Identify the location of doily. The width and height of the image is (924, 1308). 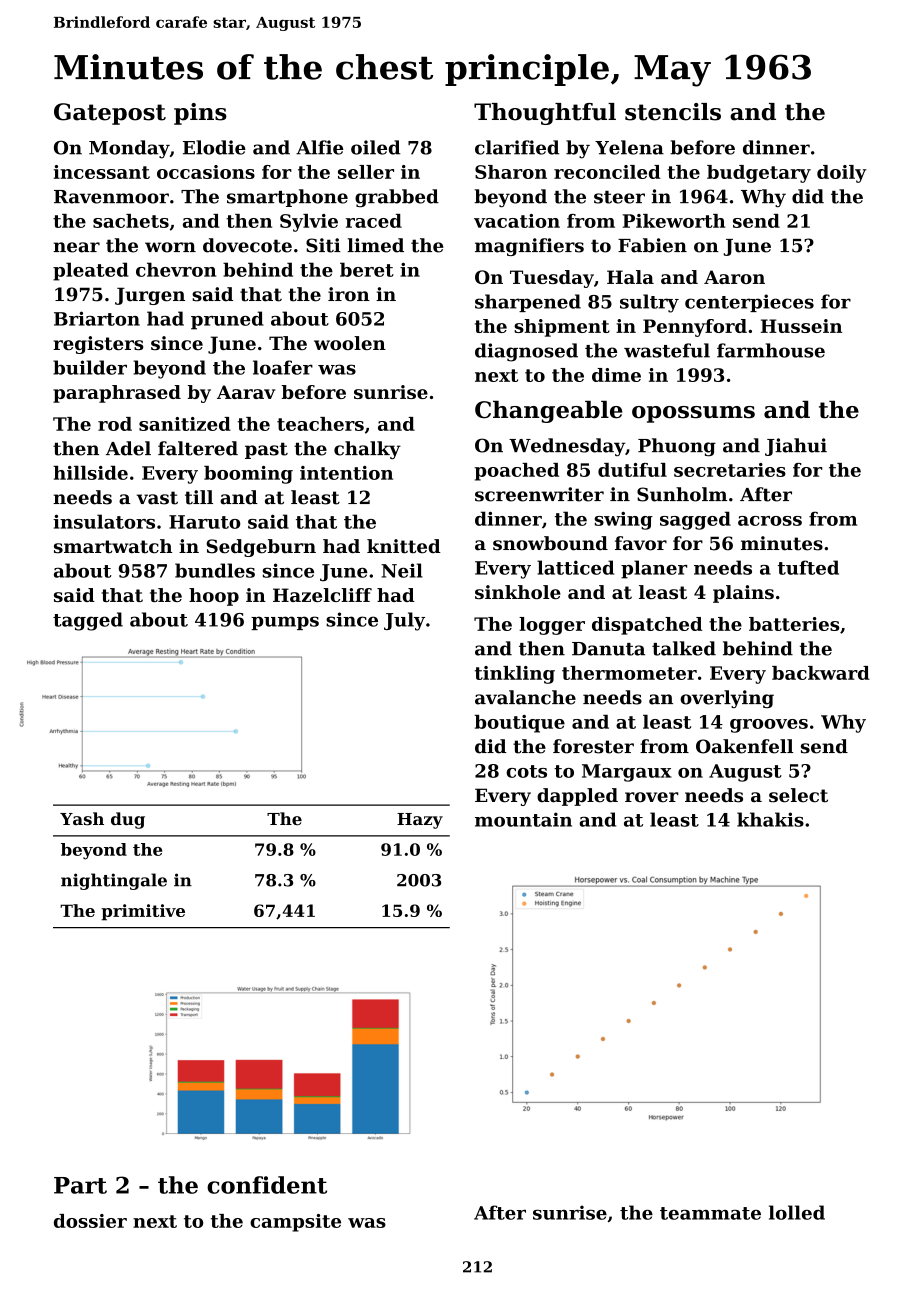
(842, 174).
